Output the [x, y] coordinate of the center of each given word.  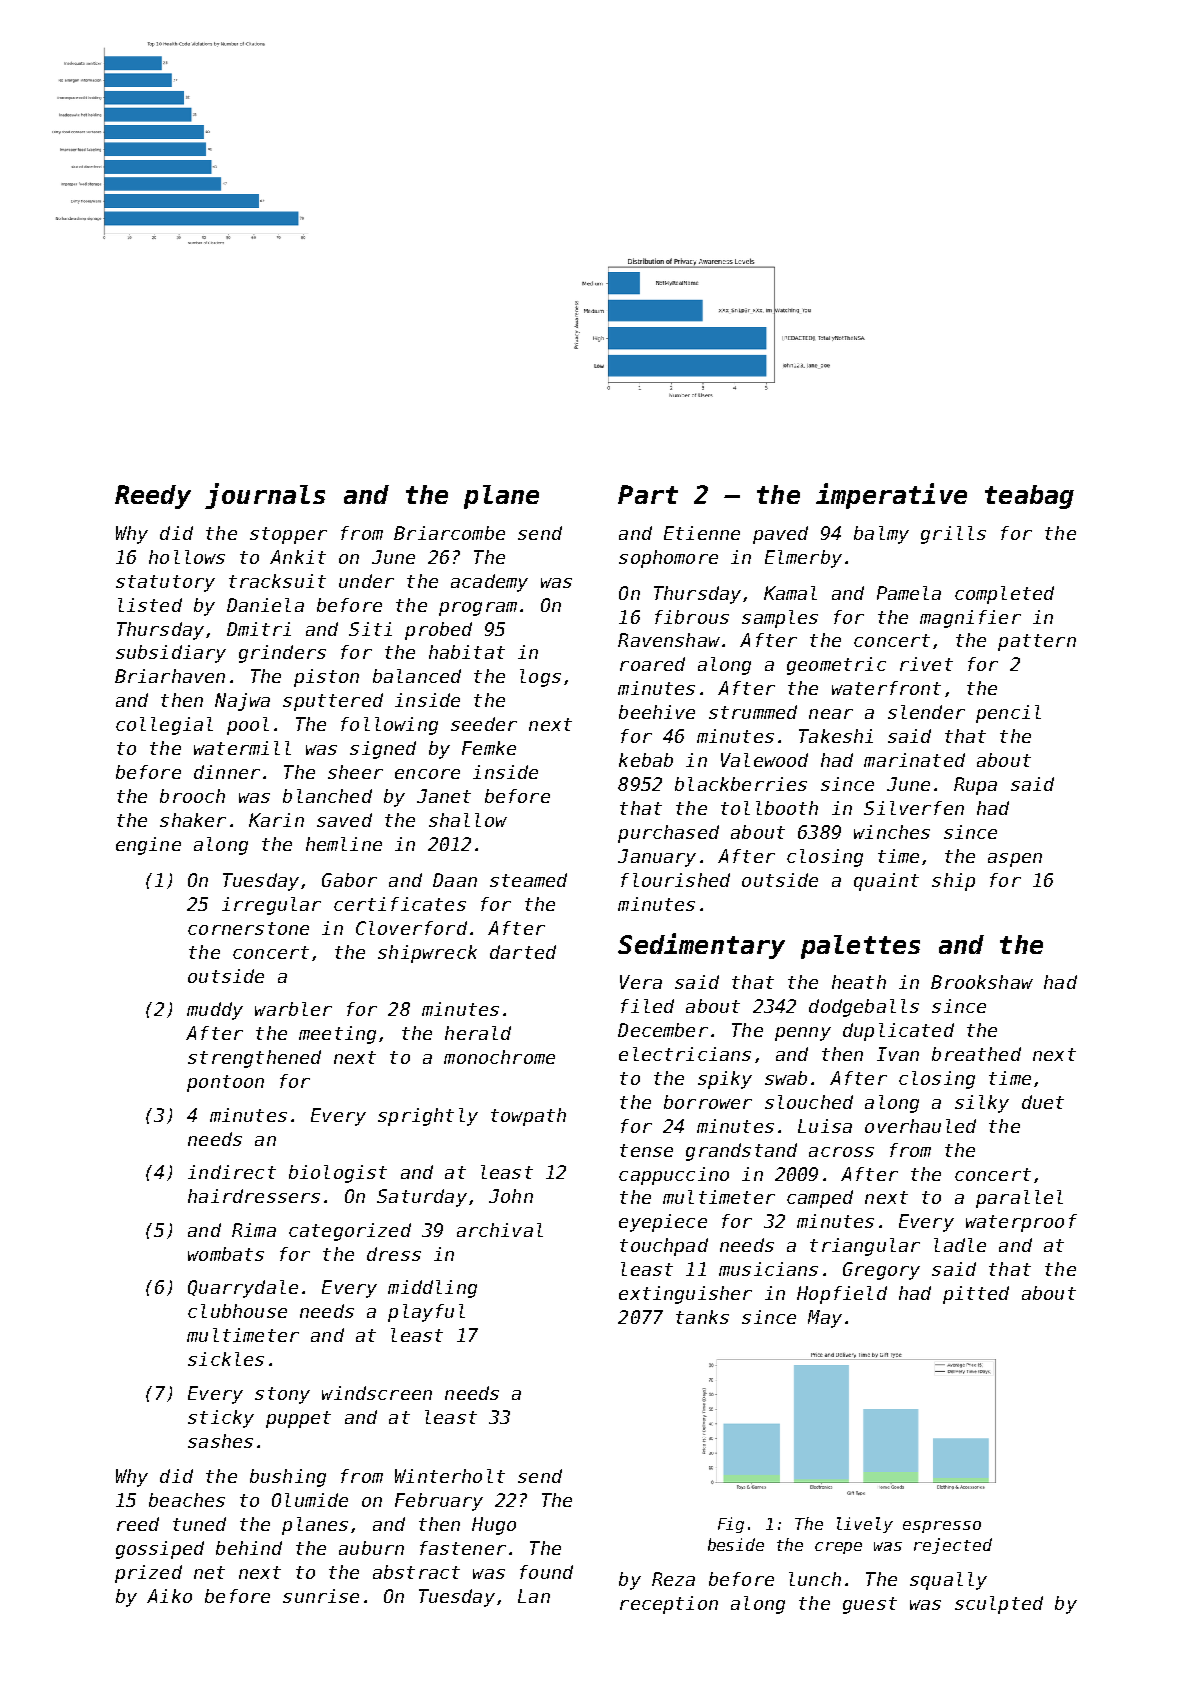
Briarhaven [170, 676]
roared [652, 664]
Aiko [169, 1596]
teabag [1029, 497]
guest [870, 1605]
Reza [673, 1579]
